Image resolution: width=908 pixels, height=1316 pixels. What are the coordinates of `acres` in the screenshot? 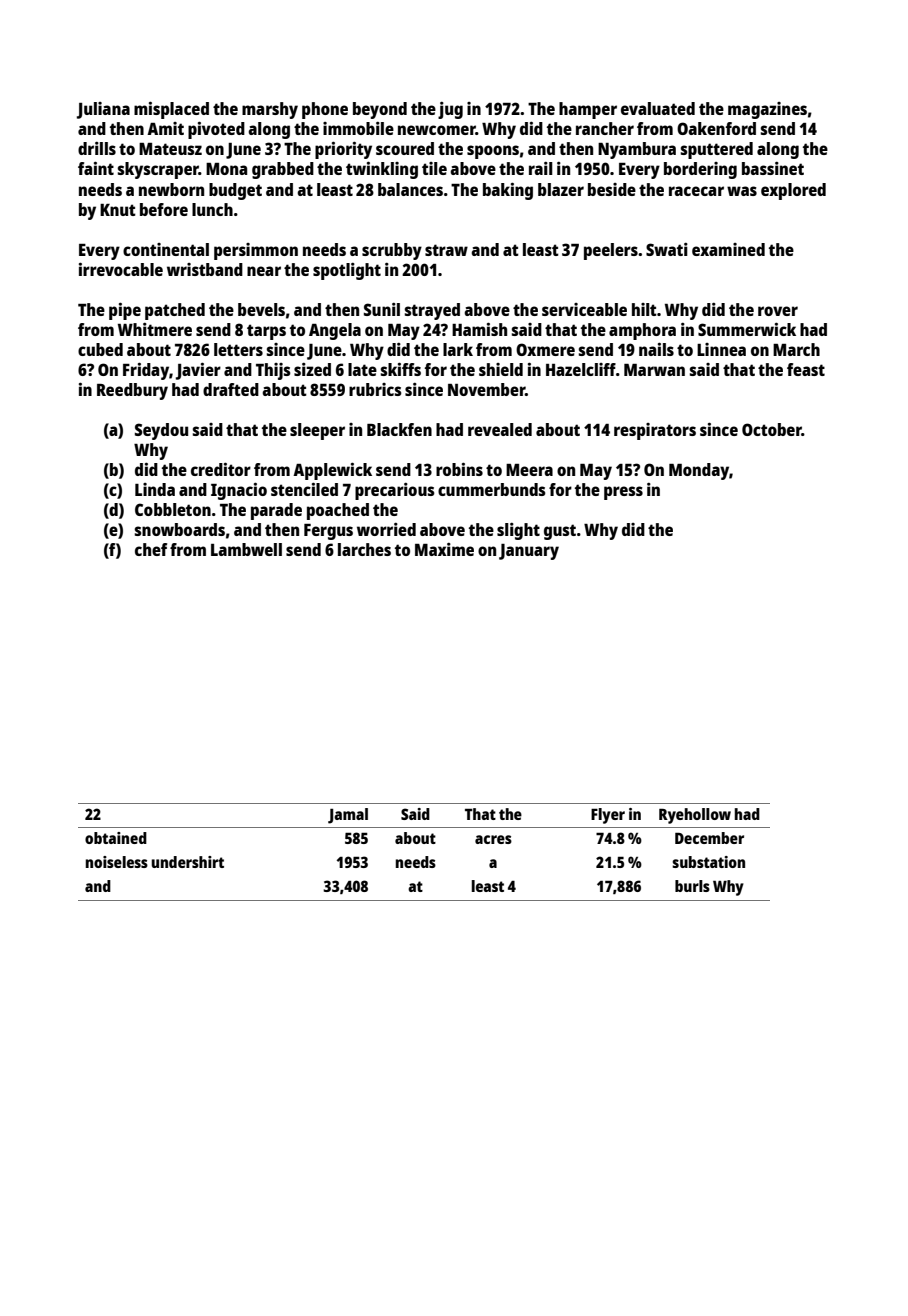 It's located at (493, 839).
